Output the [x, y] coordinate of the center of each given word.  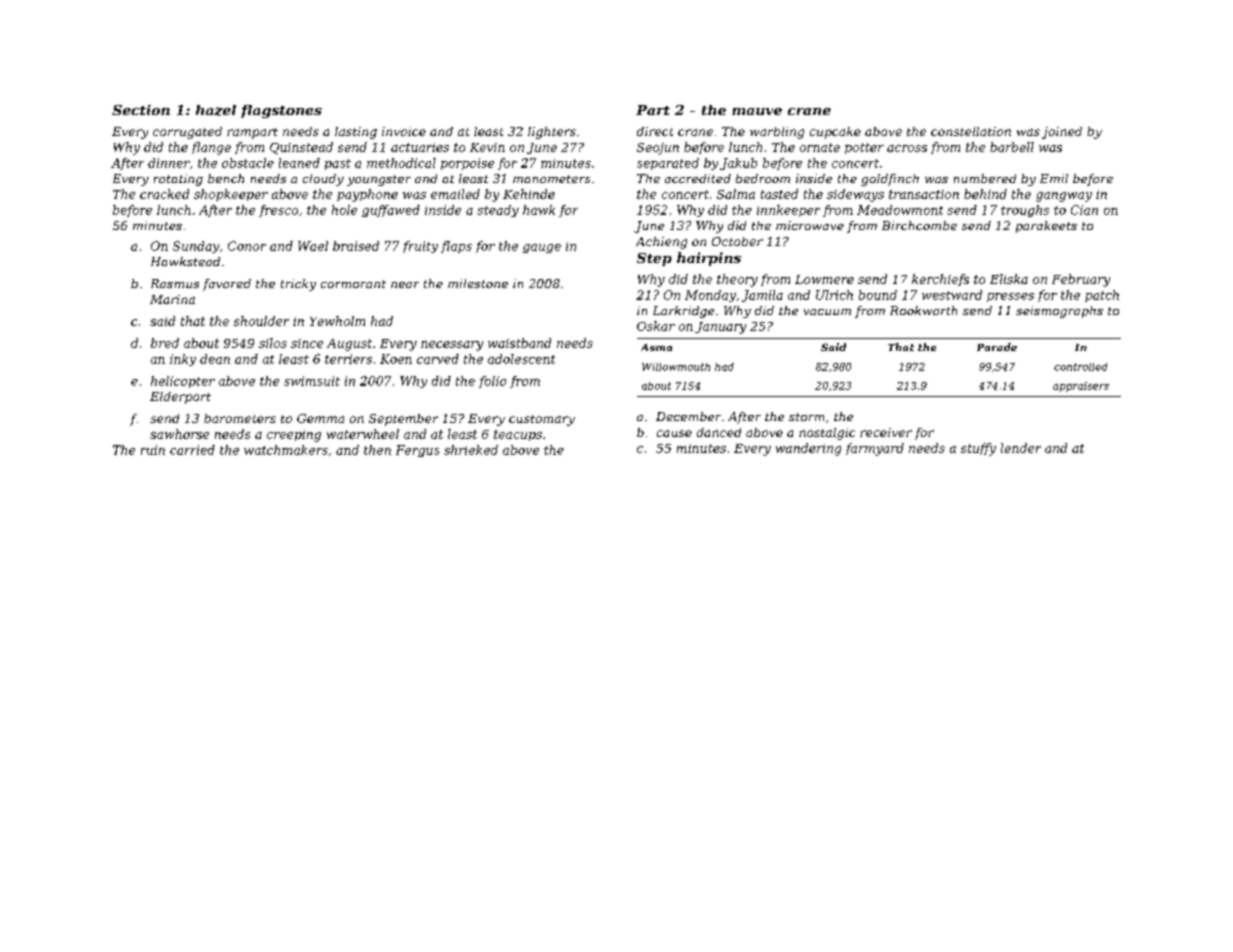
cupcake [835, 133]
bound [878, 295]
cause [674, 433]
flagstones [281, 111]
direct [655, 131]
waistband [519, 343]
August [349, 345]
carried [192, 450]
